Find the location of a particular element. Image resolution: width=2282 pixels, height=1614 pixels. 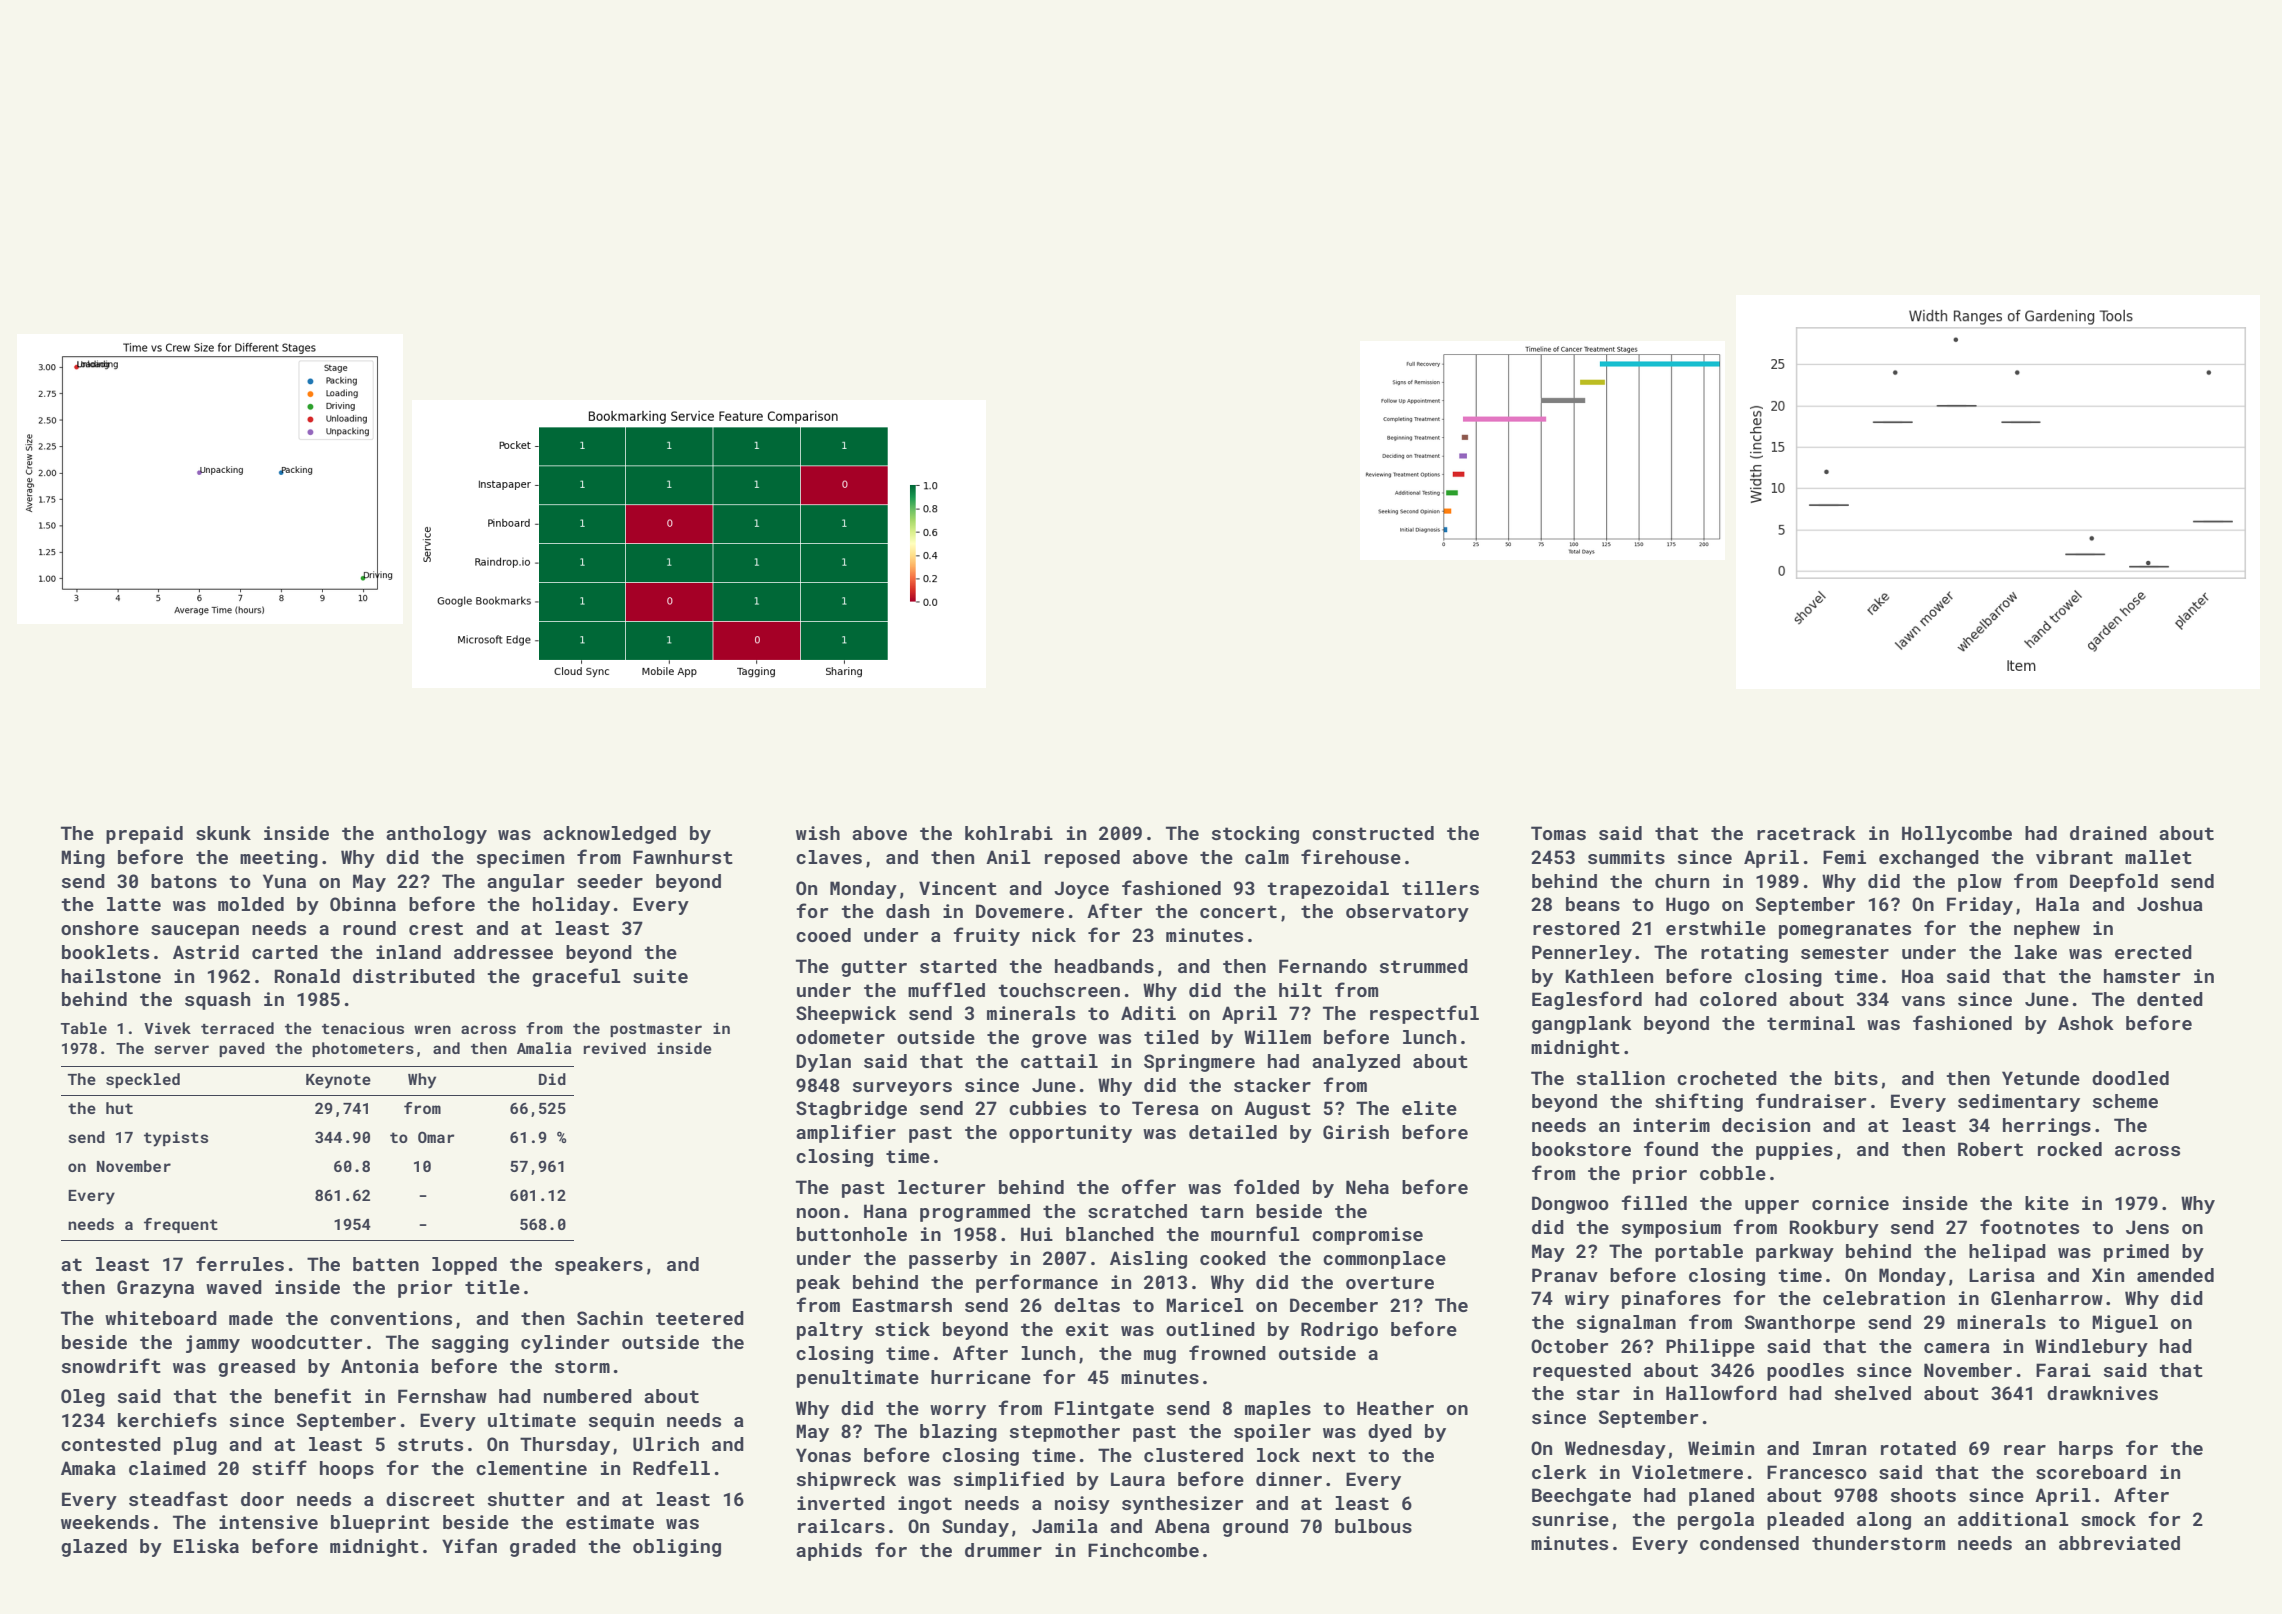

claves is located at coordinates (829, 857).
